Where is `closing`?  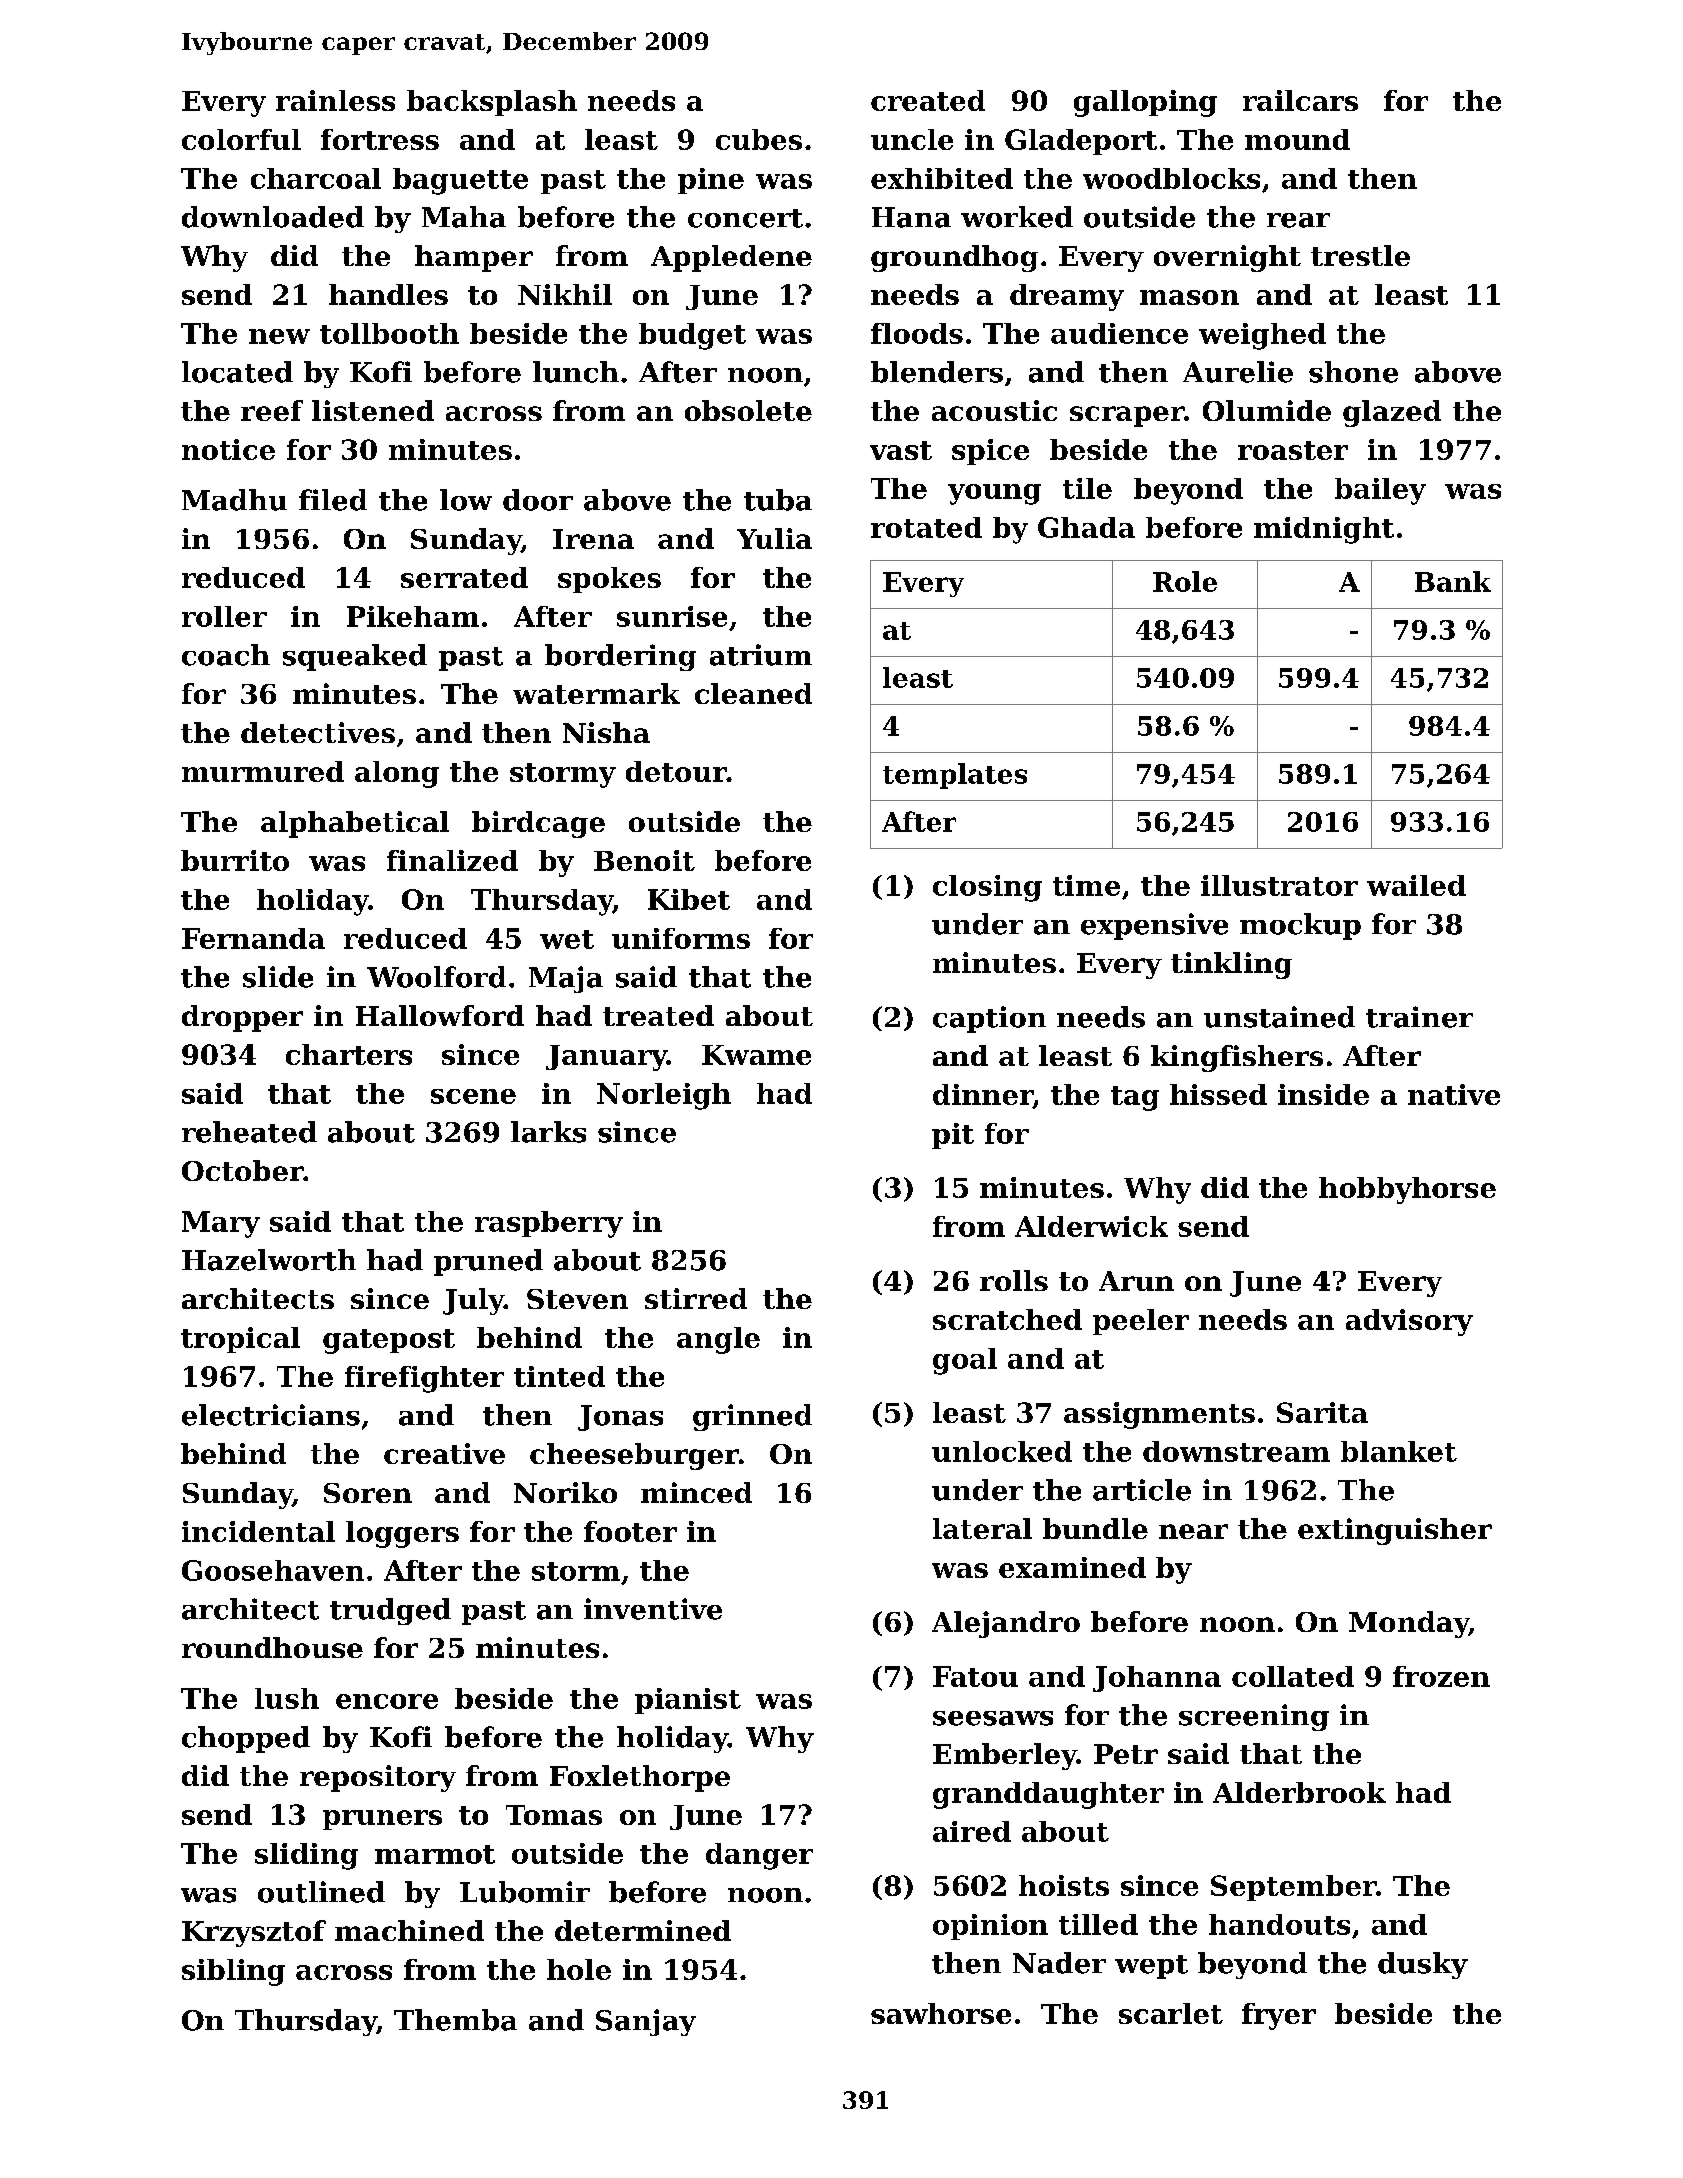 closing is located at coordinates (987, 888).
